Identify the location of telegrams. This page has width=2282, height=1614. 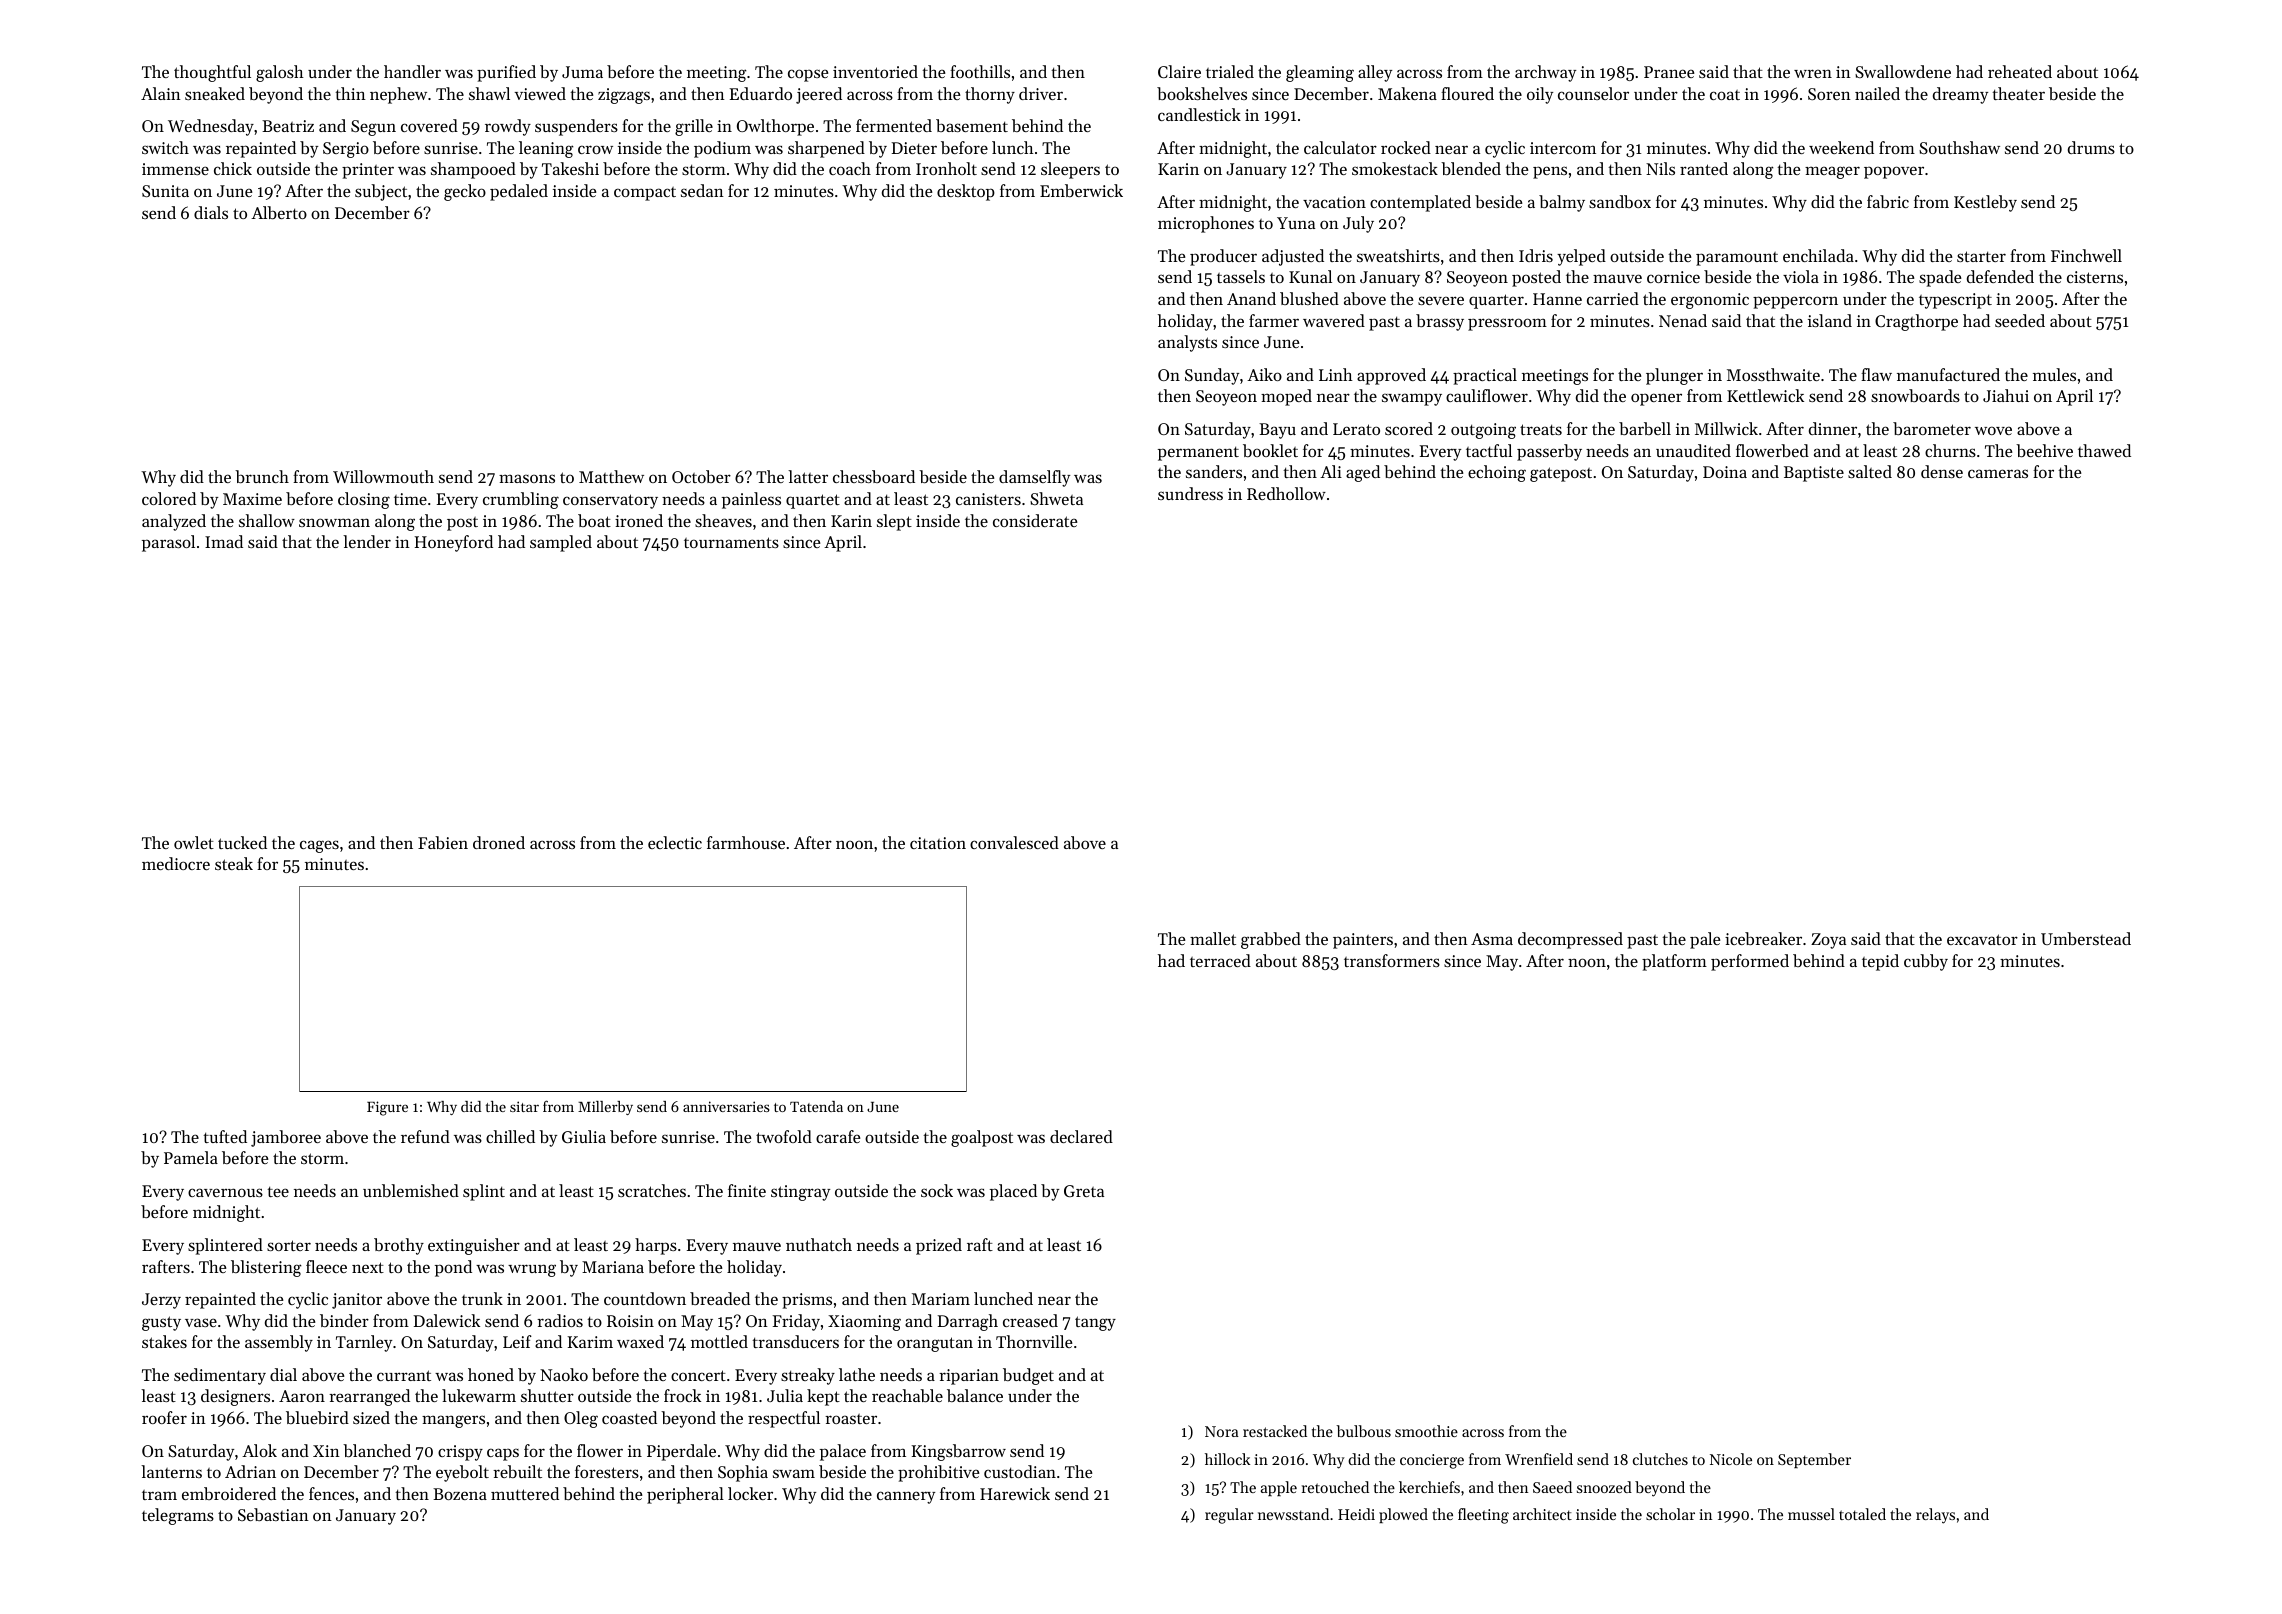
(178, 1516).
